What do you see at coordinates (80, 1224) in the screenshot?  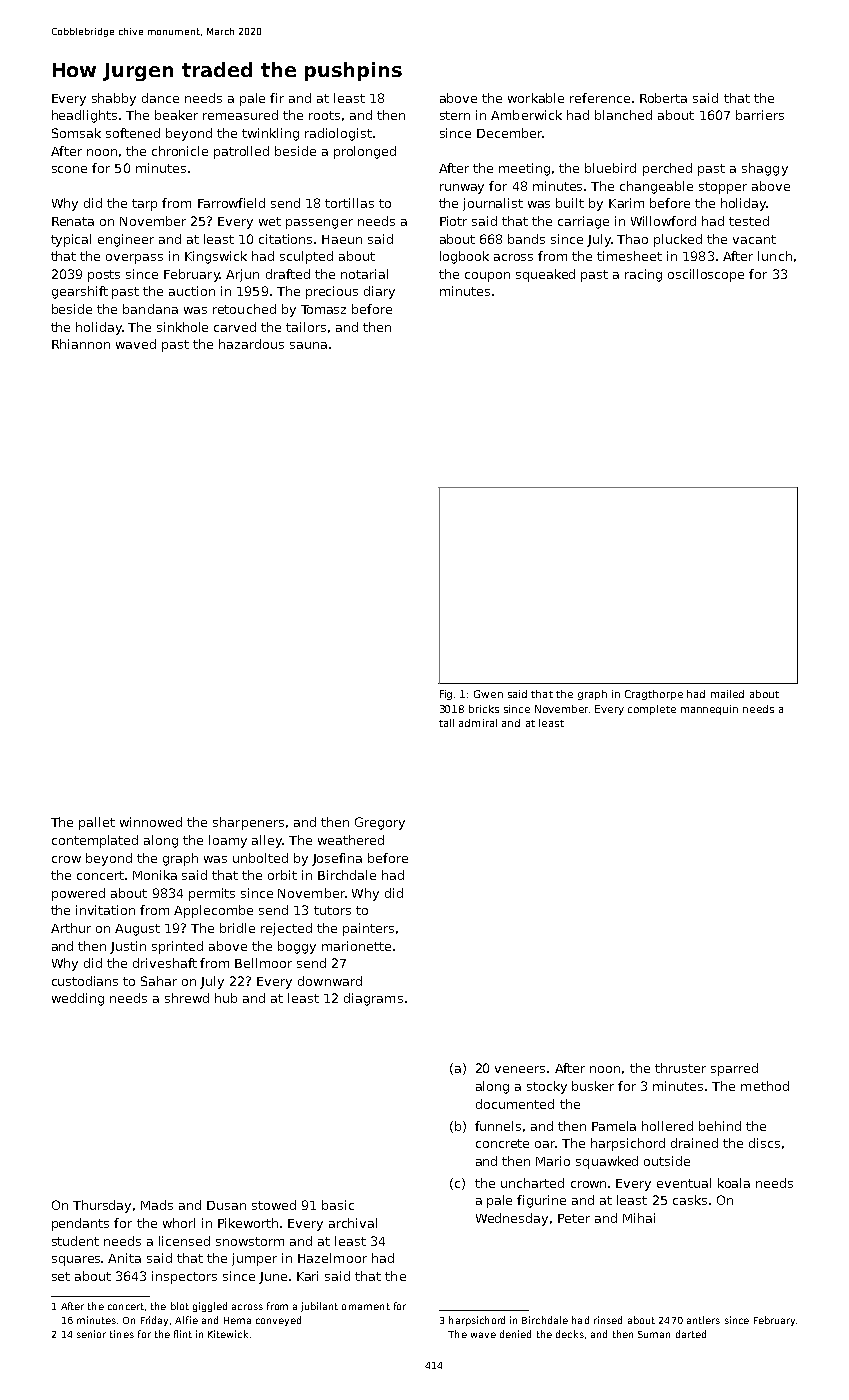 I see `pendants` at bounding box center [80, 1224].
